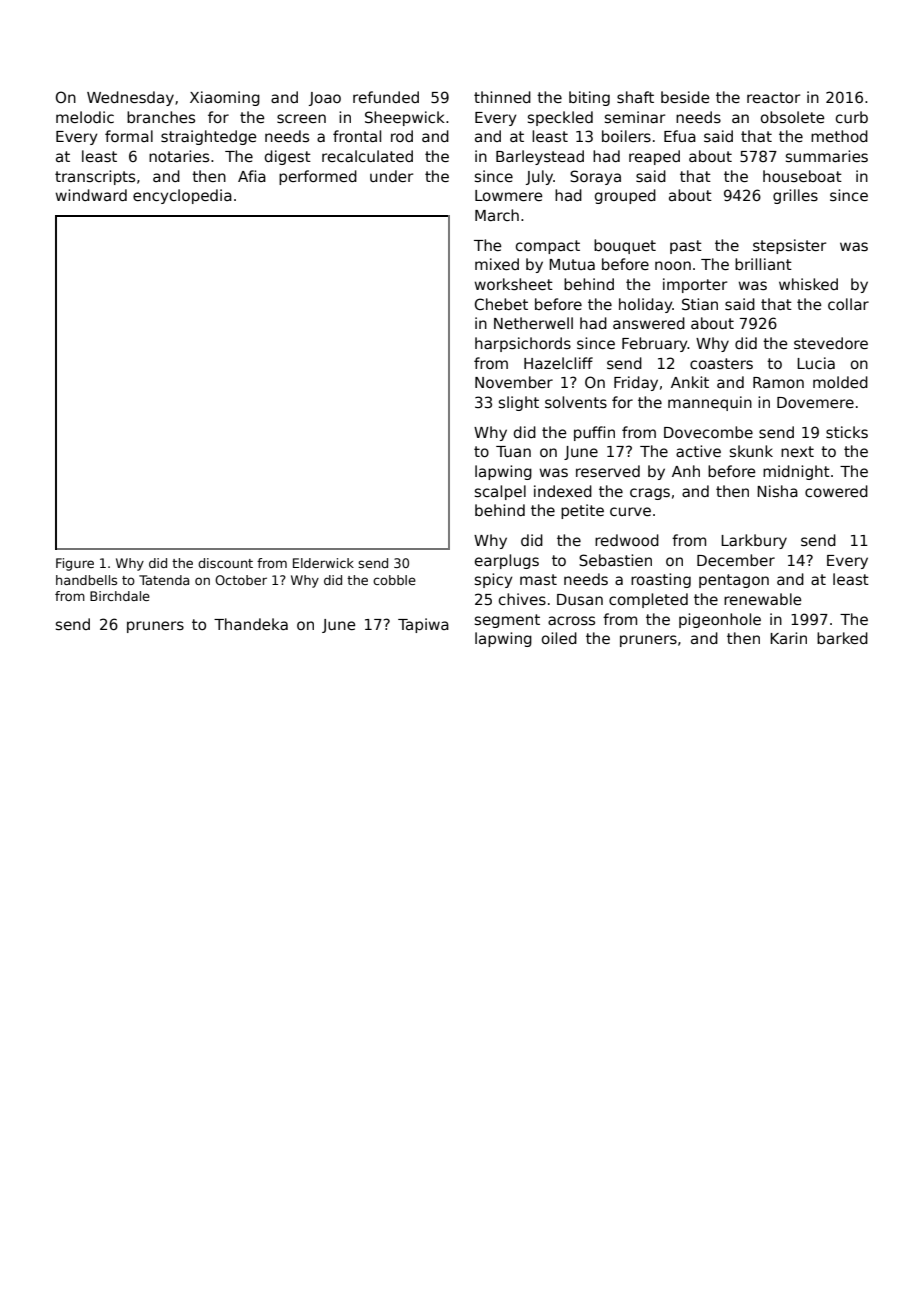  What do you see at coordinates (423, 625) in the screenshot?
I see `Tapiwa` at bounding box center [423, 625].
